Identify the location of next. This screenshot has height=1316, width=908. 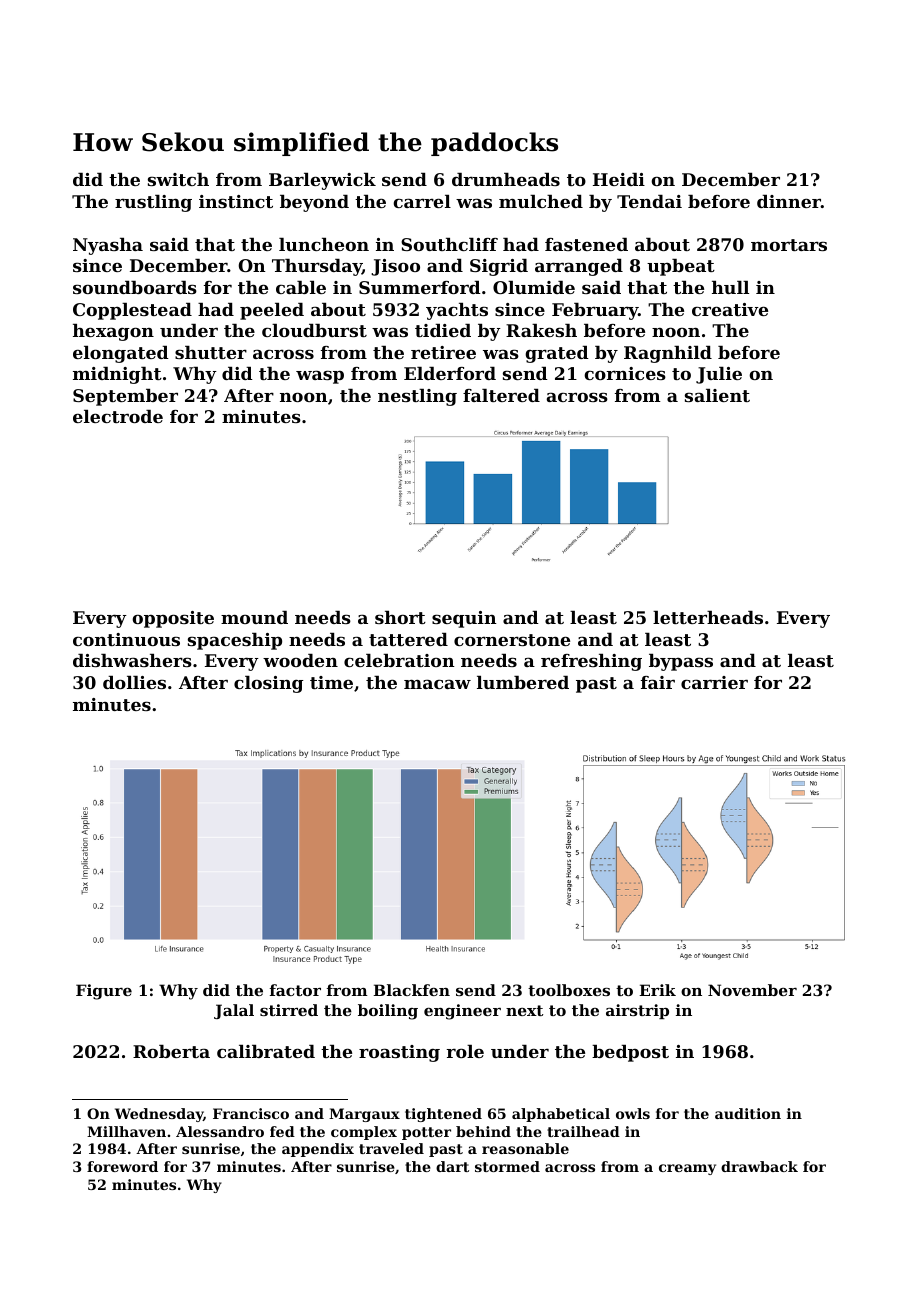
(524, 1010).
